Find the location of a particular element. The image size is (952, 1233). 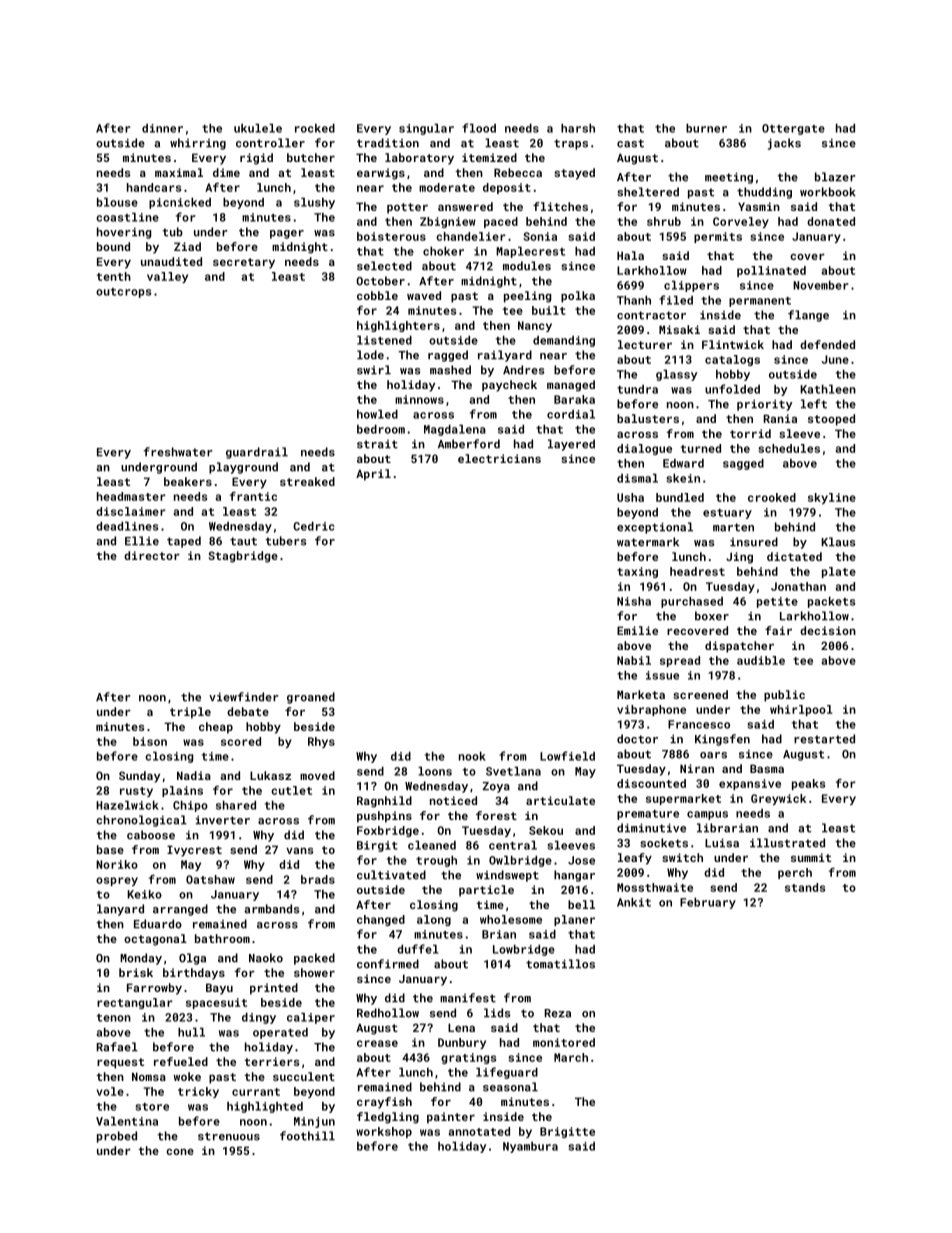

screened is located at coordinates (700, 694).
